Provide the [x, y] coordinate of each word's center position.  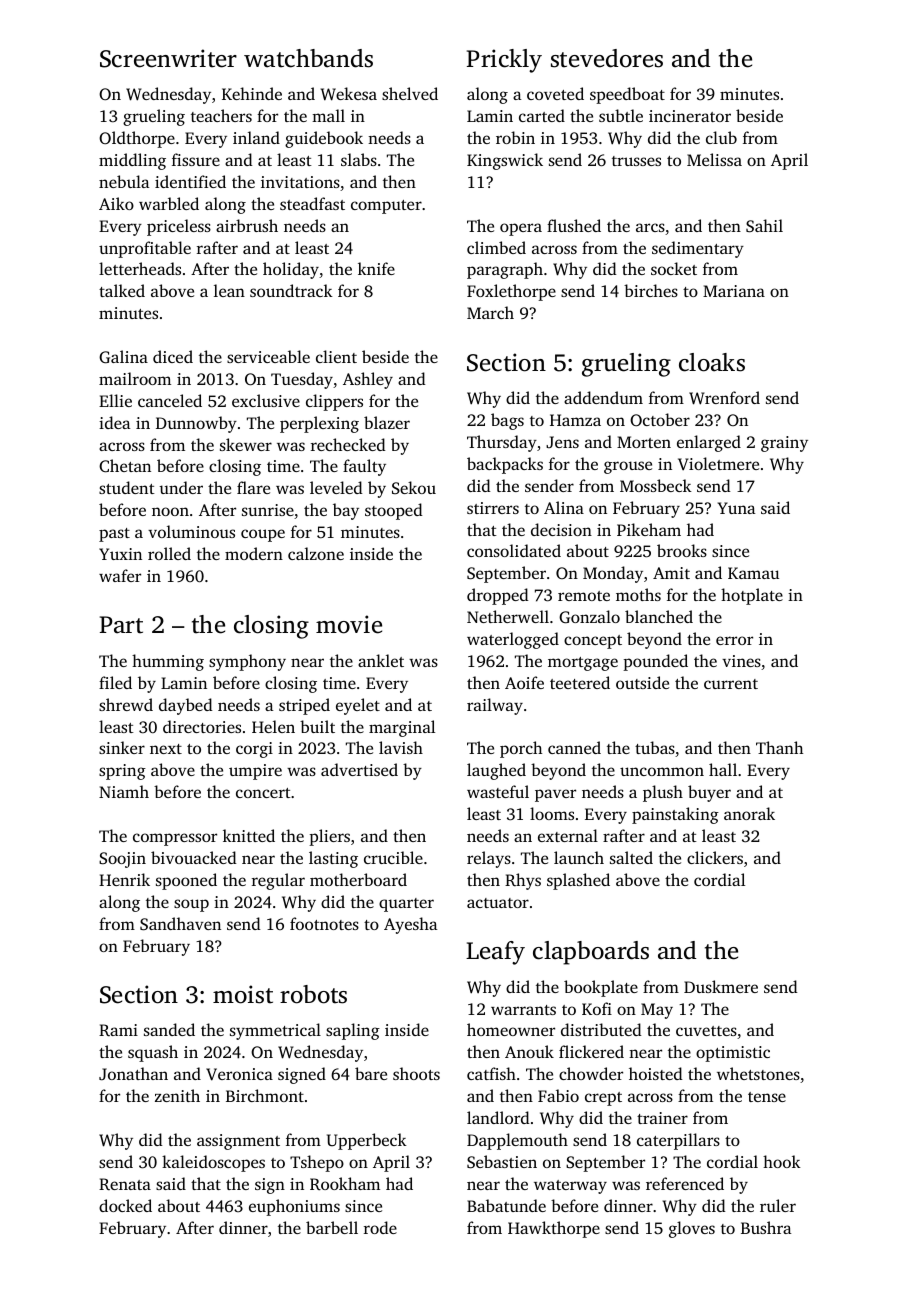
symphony [247, 662]
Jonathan [133, 1074]
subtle [621, 115]
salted [631, 857]
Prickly [504, 61]
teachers [221, 115]
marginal [402, 728]
